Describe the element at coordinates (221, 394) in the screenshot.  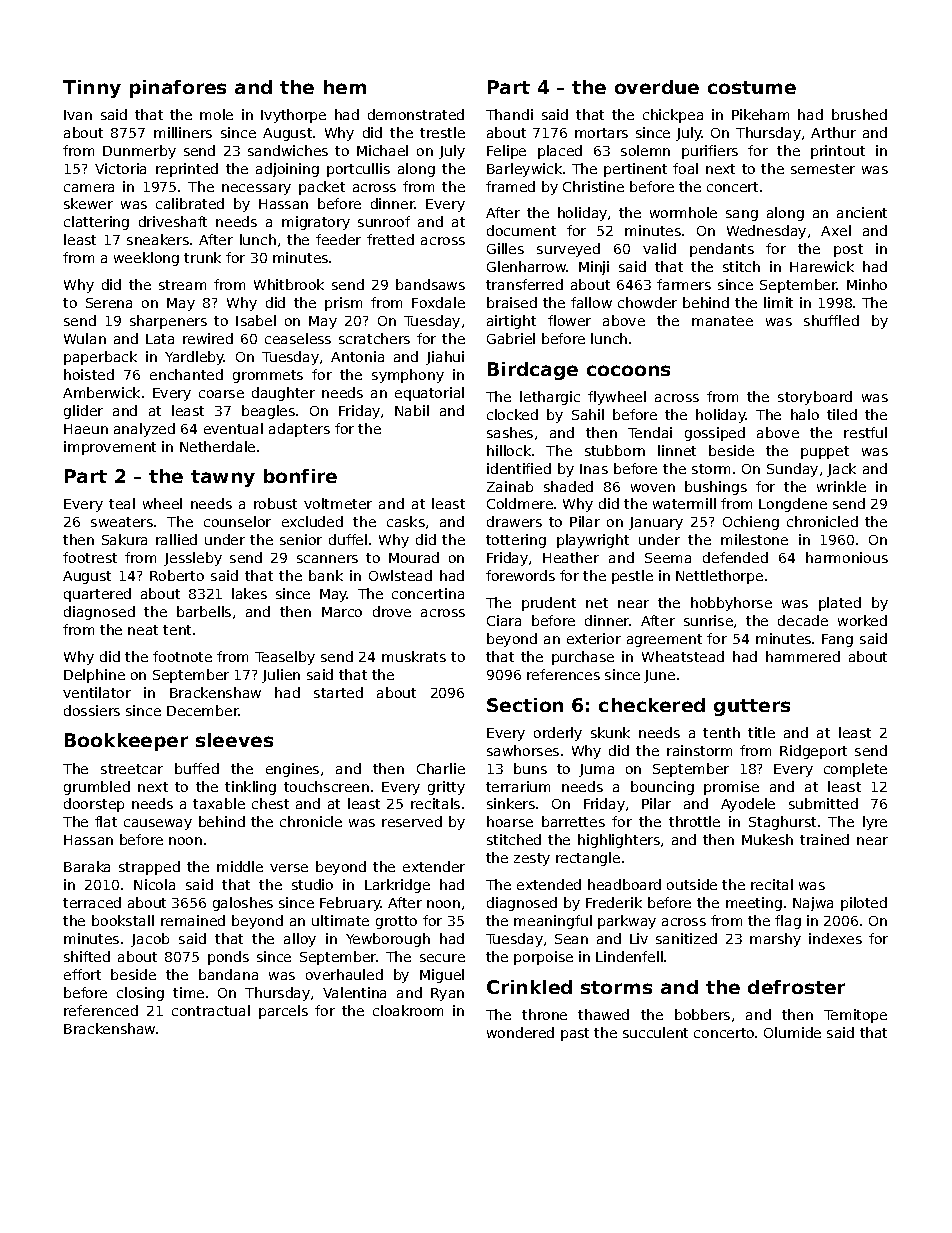
I see `coarse` at that location.
